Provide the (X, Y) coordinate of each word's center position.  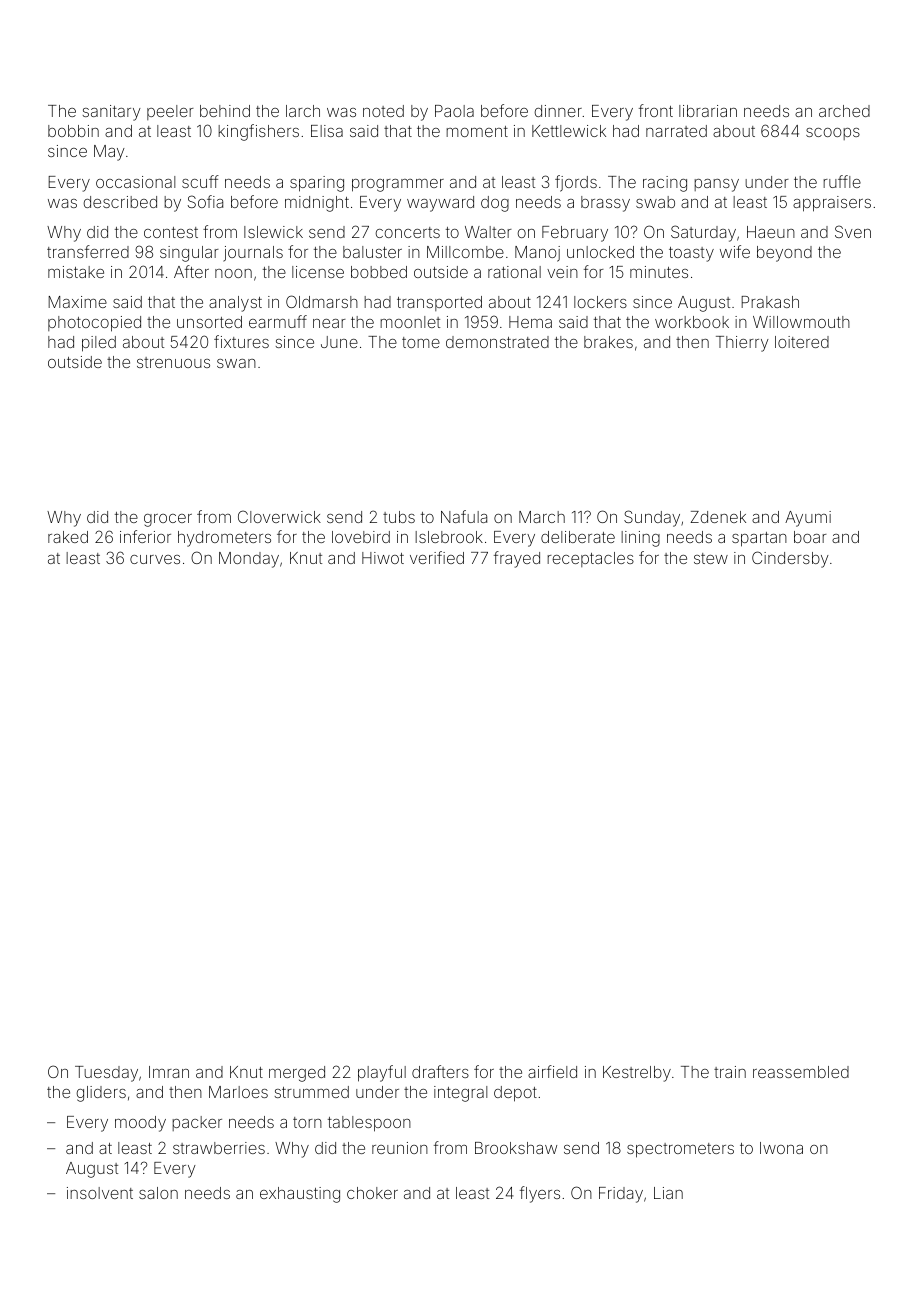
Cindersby (790, 559)
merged (297, 1074)
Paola (454, 111)
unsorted (209, 322)
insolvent (100, 1193)
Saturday (703, 233)
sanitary (112, 113)
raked (68, 537)
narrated (676, 131)
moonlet (410, 322)
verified (437, 557)
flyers (540, 1194)
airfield (552, 1071)
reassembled (801, 1072)
